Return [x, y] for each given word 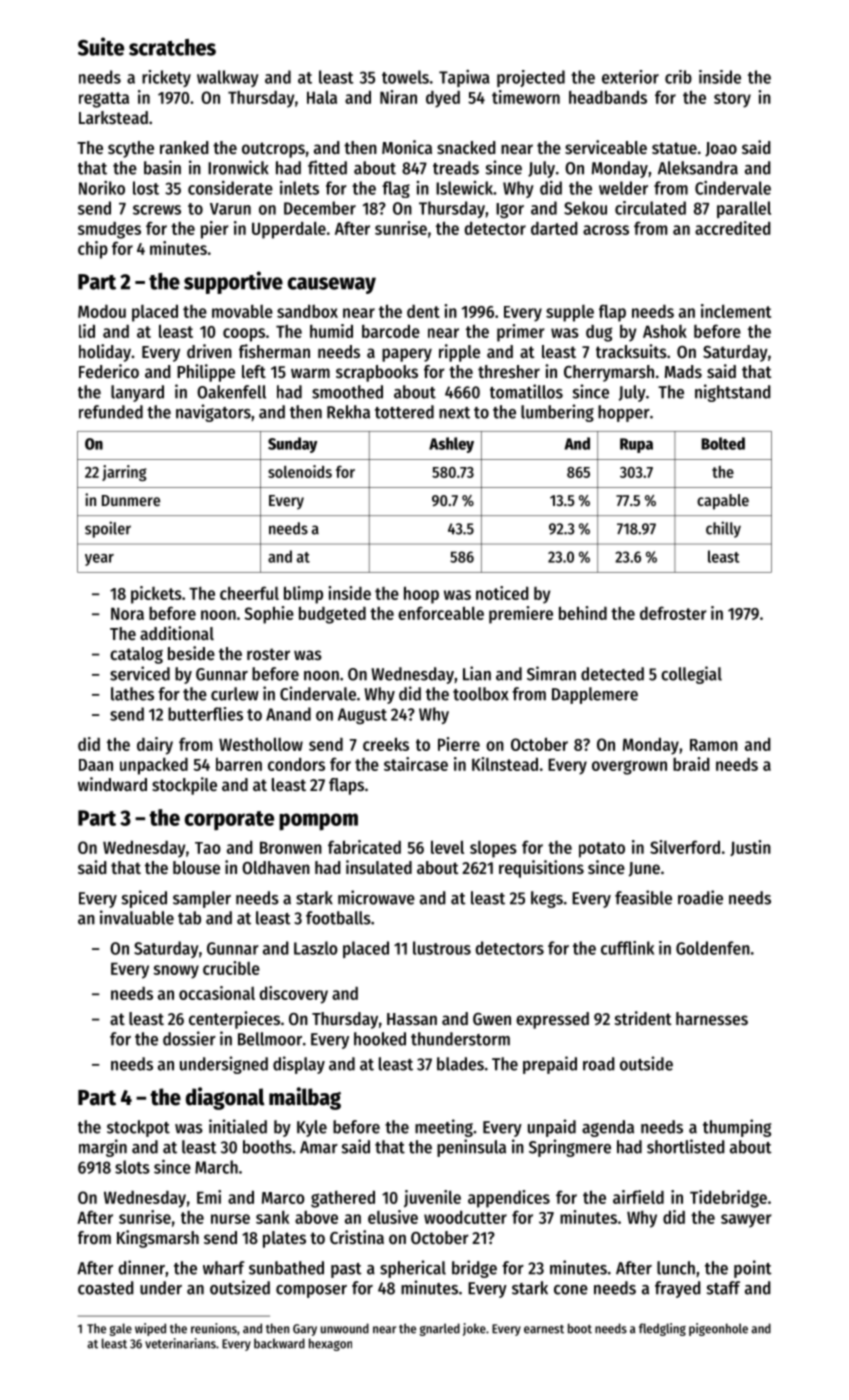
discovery [294, 995]
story [732, 100]
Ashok [665, 331]
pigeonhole [718, 1329]
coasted [106, 1288]
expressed [552, 1020]
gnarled [439, 1329]
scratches [172, 47]
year [99, 560]
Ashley [451, 445]
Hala [322, 97]
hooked [380, 1039]
